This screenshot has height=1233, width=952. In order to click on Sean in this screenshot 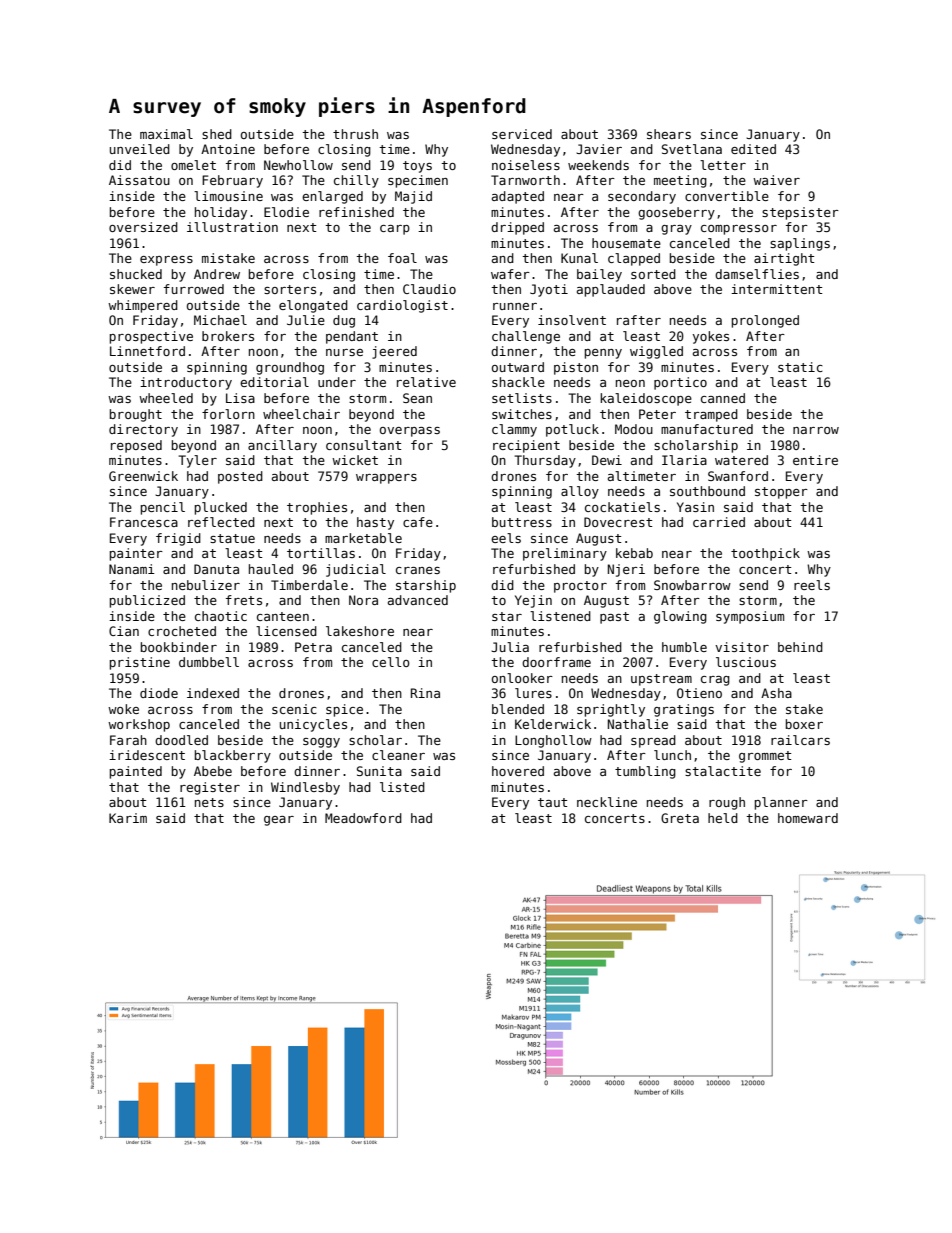, I will do `click(417, 398)`.
